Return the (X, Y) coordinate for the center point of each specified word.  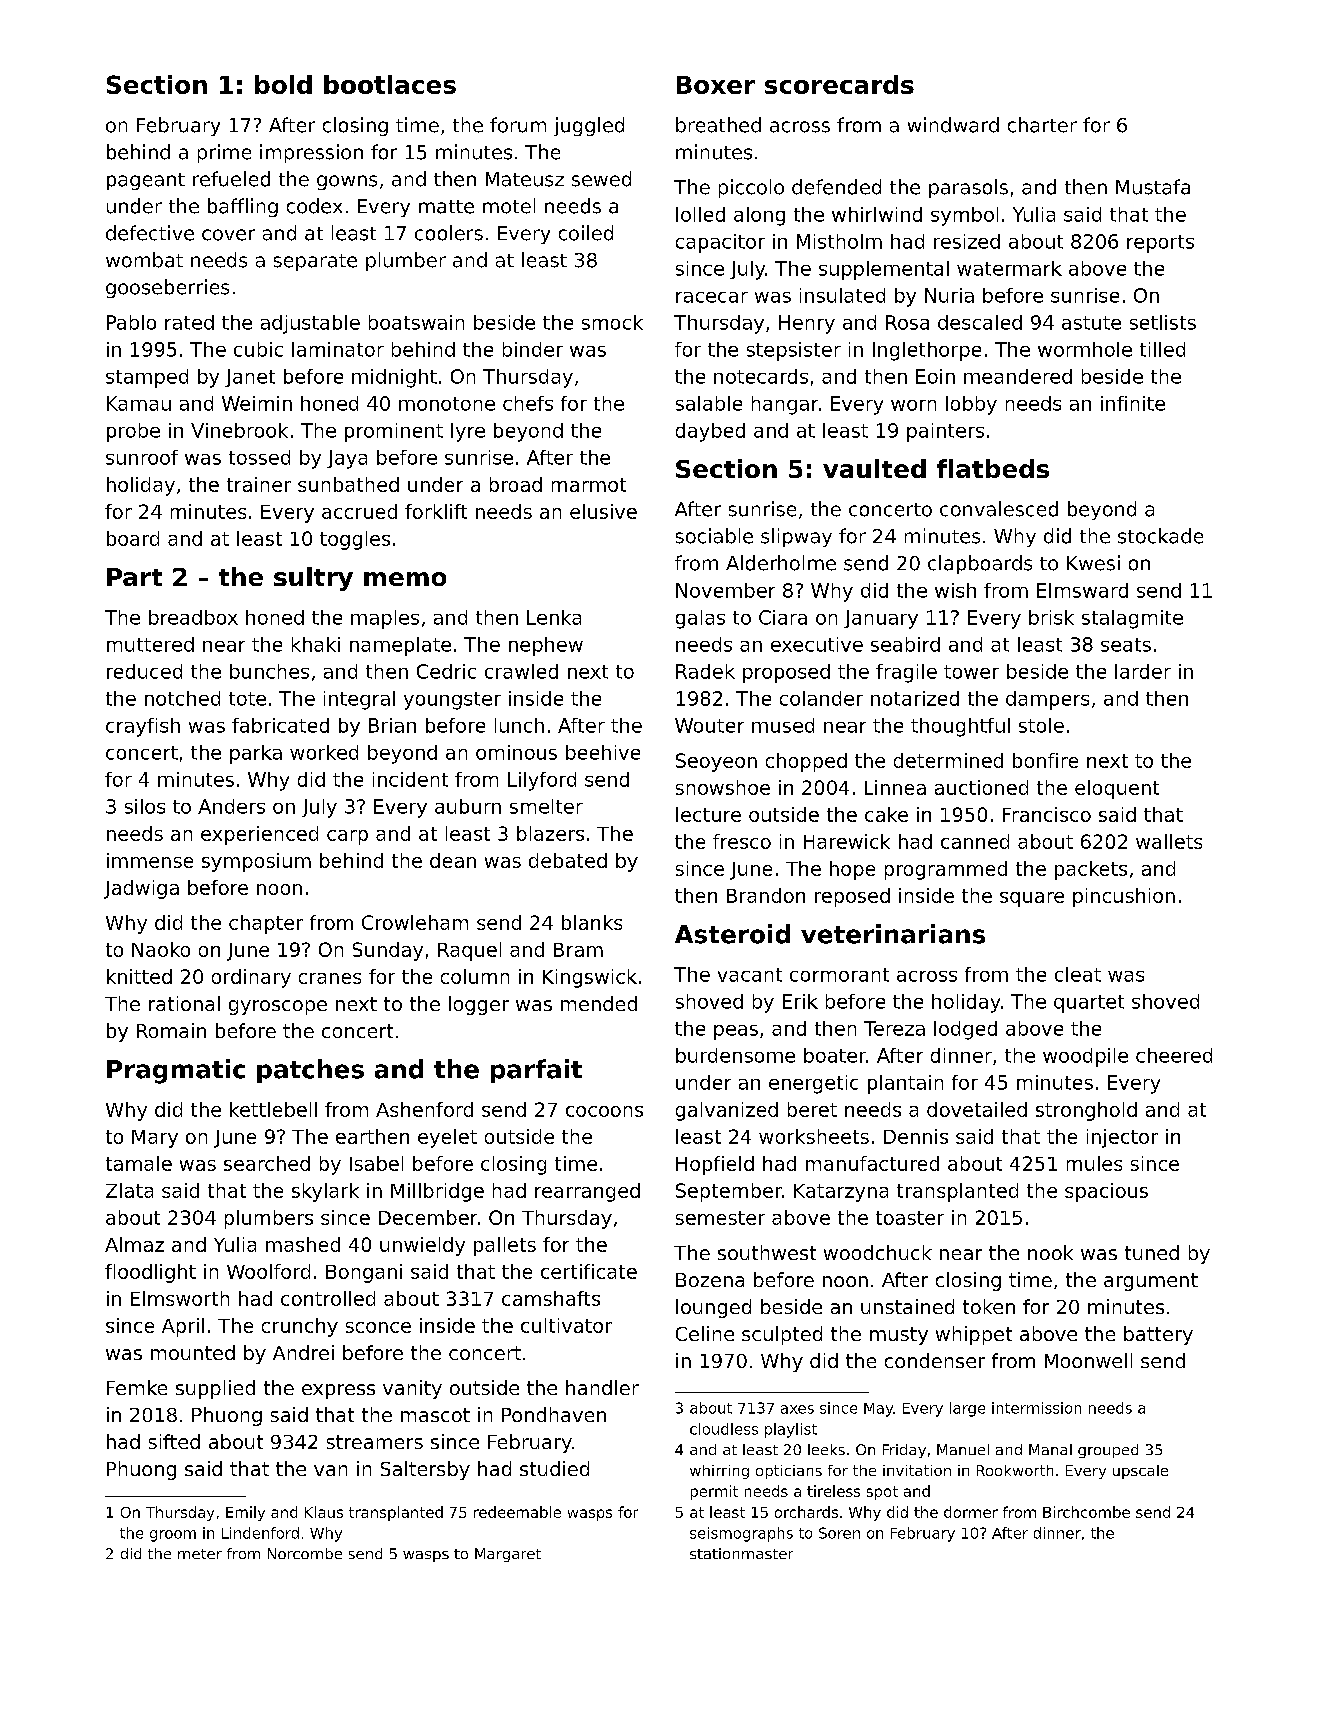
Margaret (508, 1555)
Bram (578, 950)
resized (967, 241)
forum (518, 125)
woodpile (1085, 1057)
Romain (171, 1030)
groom (173, 1536)
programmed (946, 870)
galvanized (727, 1111)
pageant (146, 181)
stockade (1160, 536)
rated (189, 322)
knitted (139, 976)
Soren (839, 1533)
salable (709, 403)
